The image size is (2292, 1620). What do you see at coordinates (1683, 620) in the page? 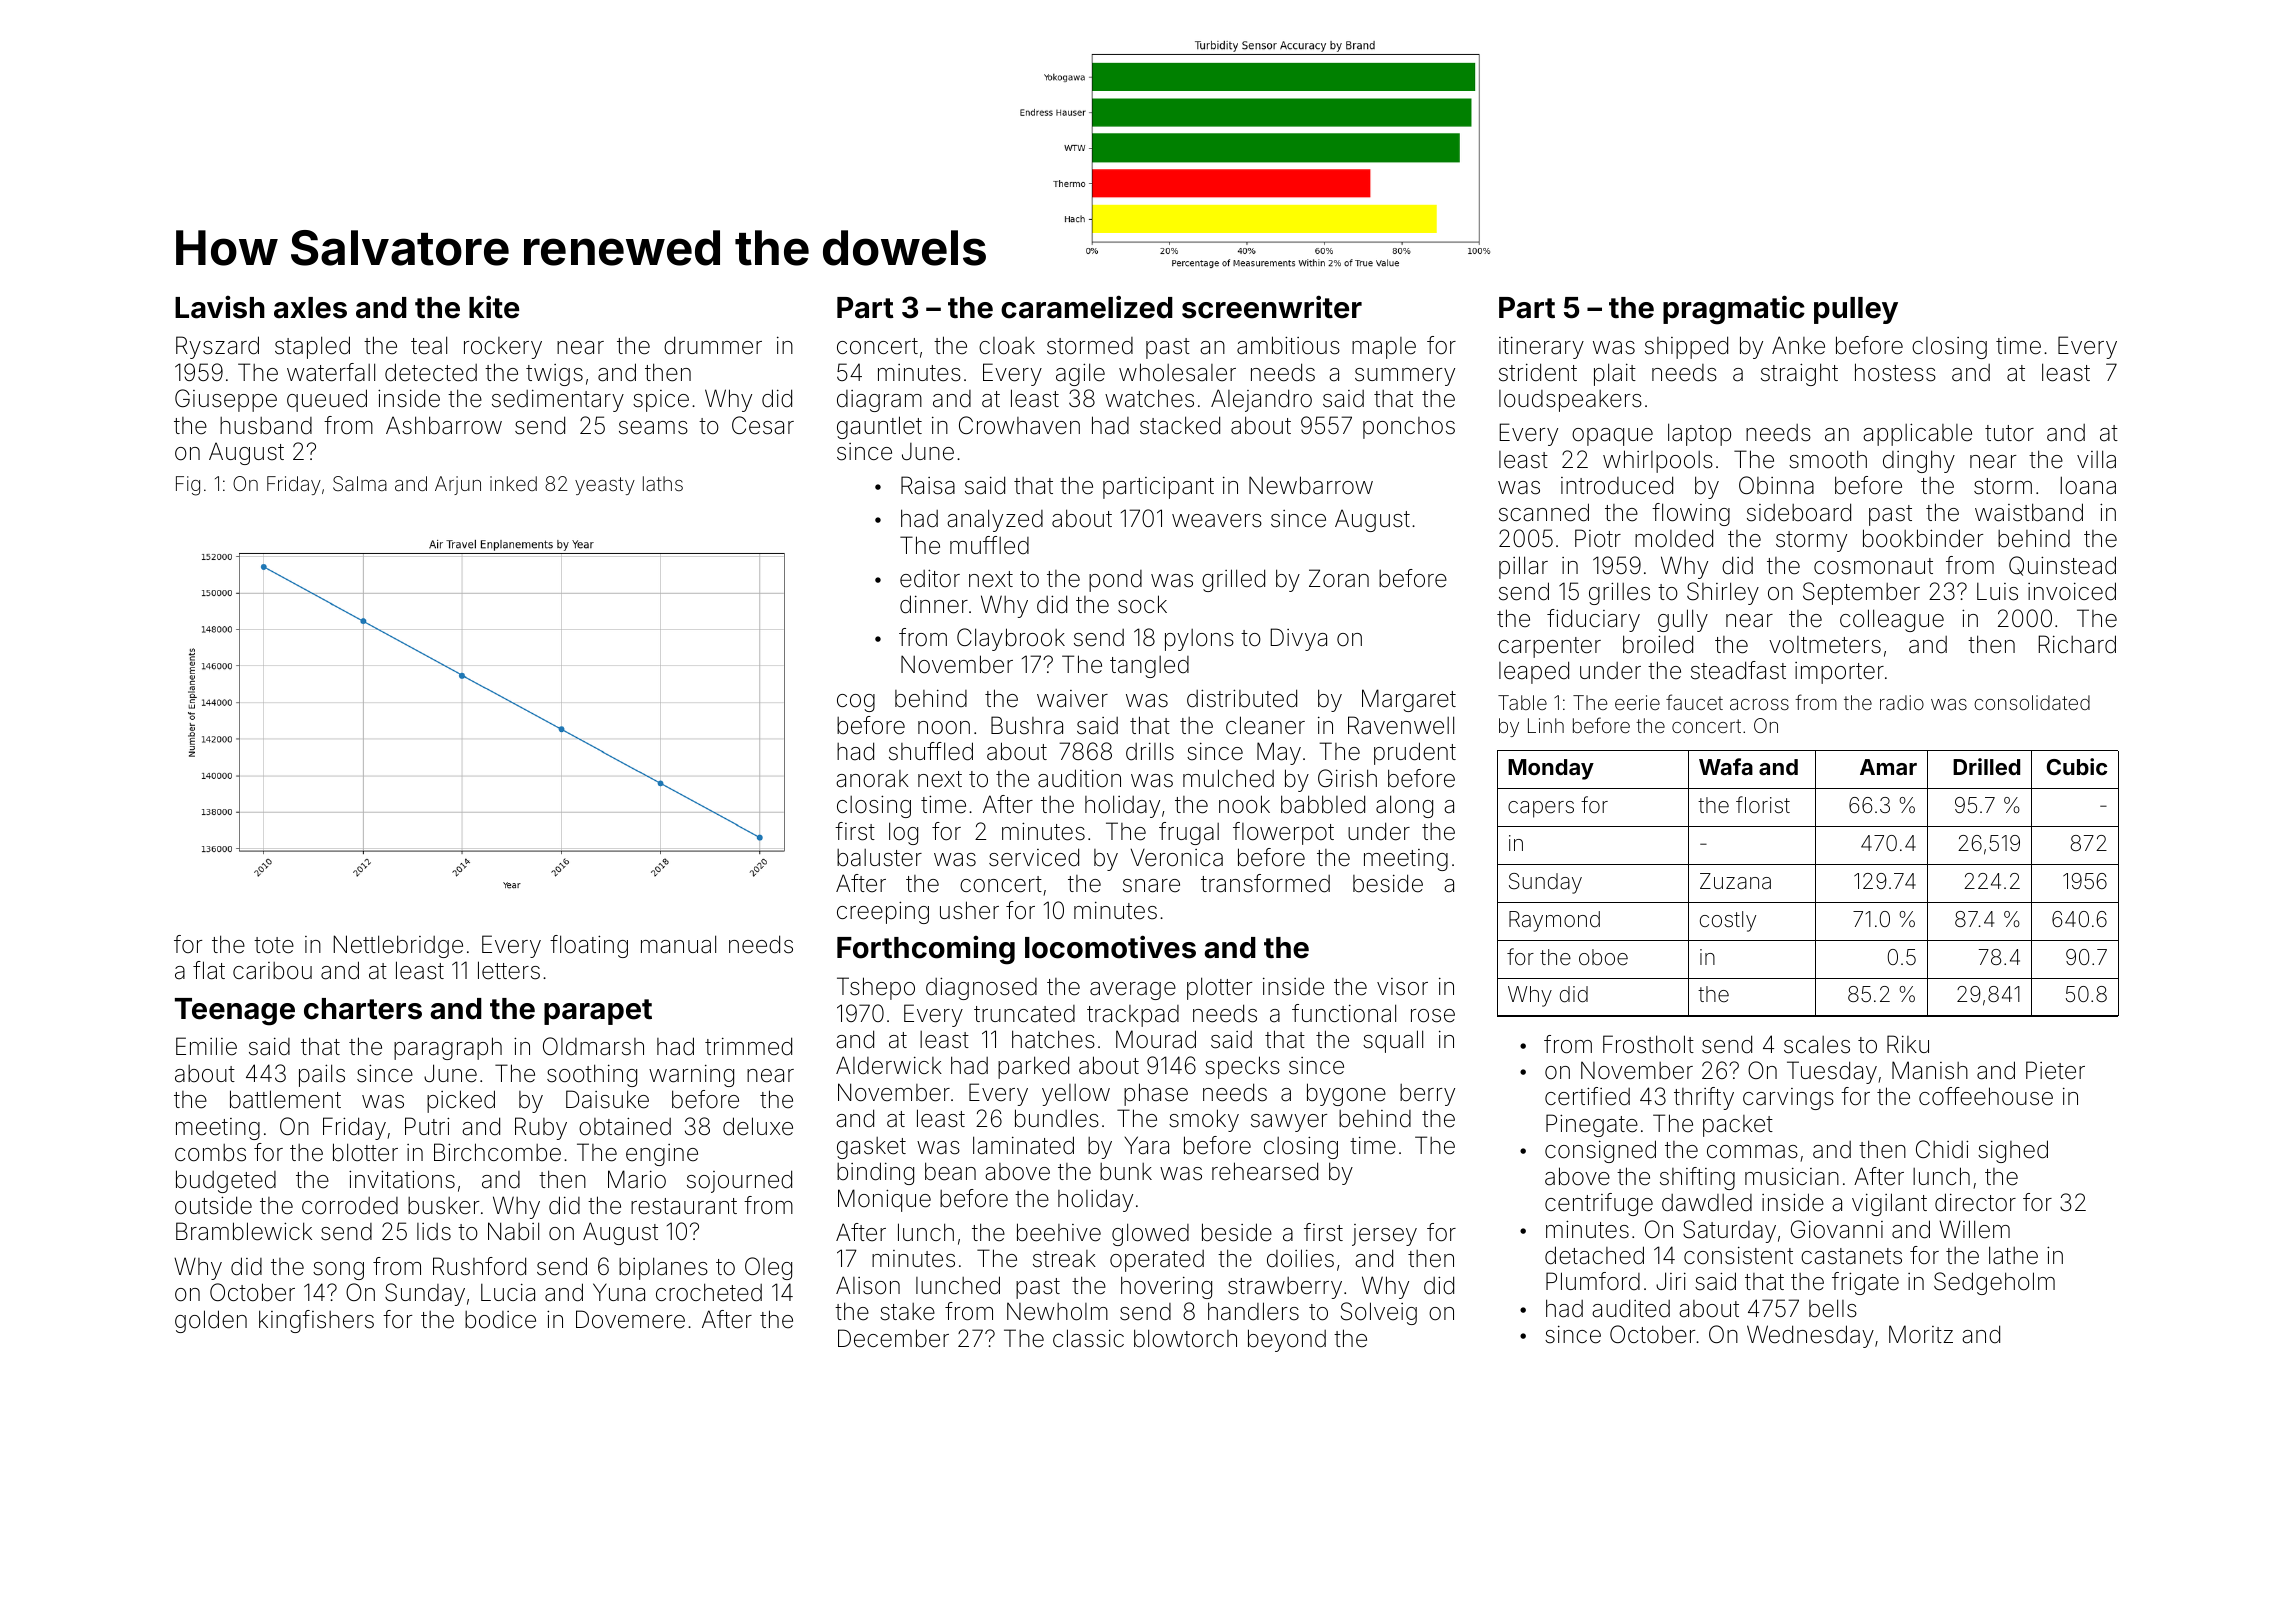
I see `gully` at bounding box center [1683, 620].
